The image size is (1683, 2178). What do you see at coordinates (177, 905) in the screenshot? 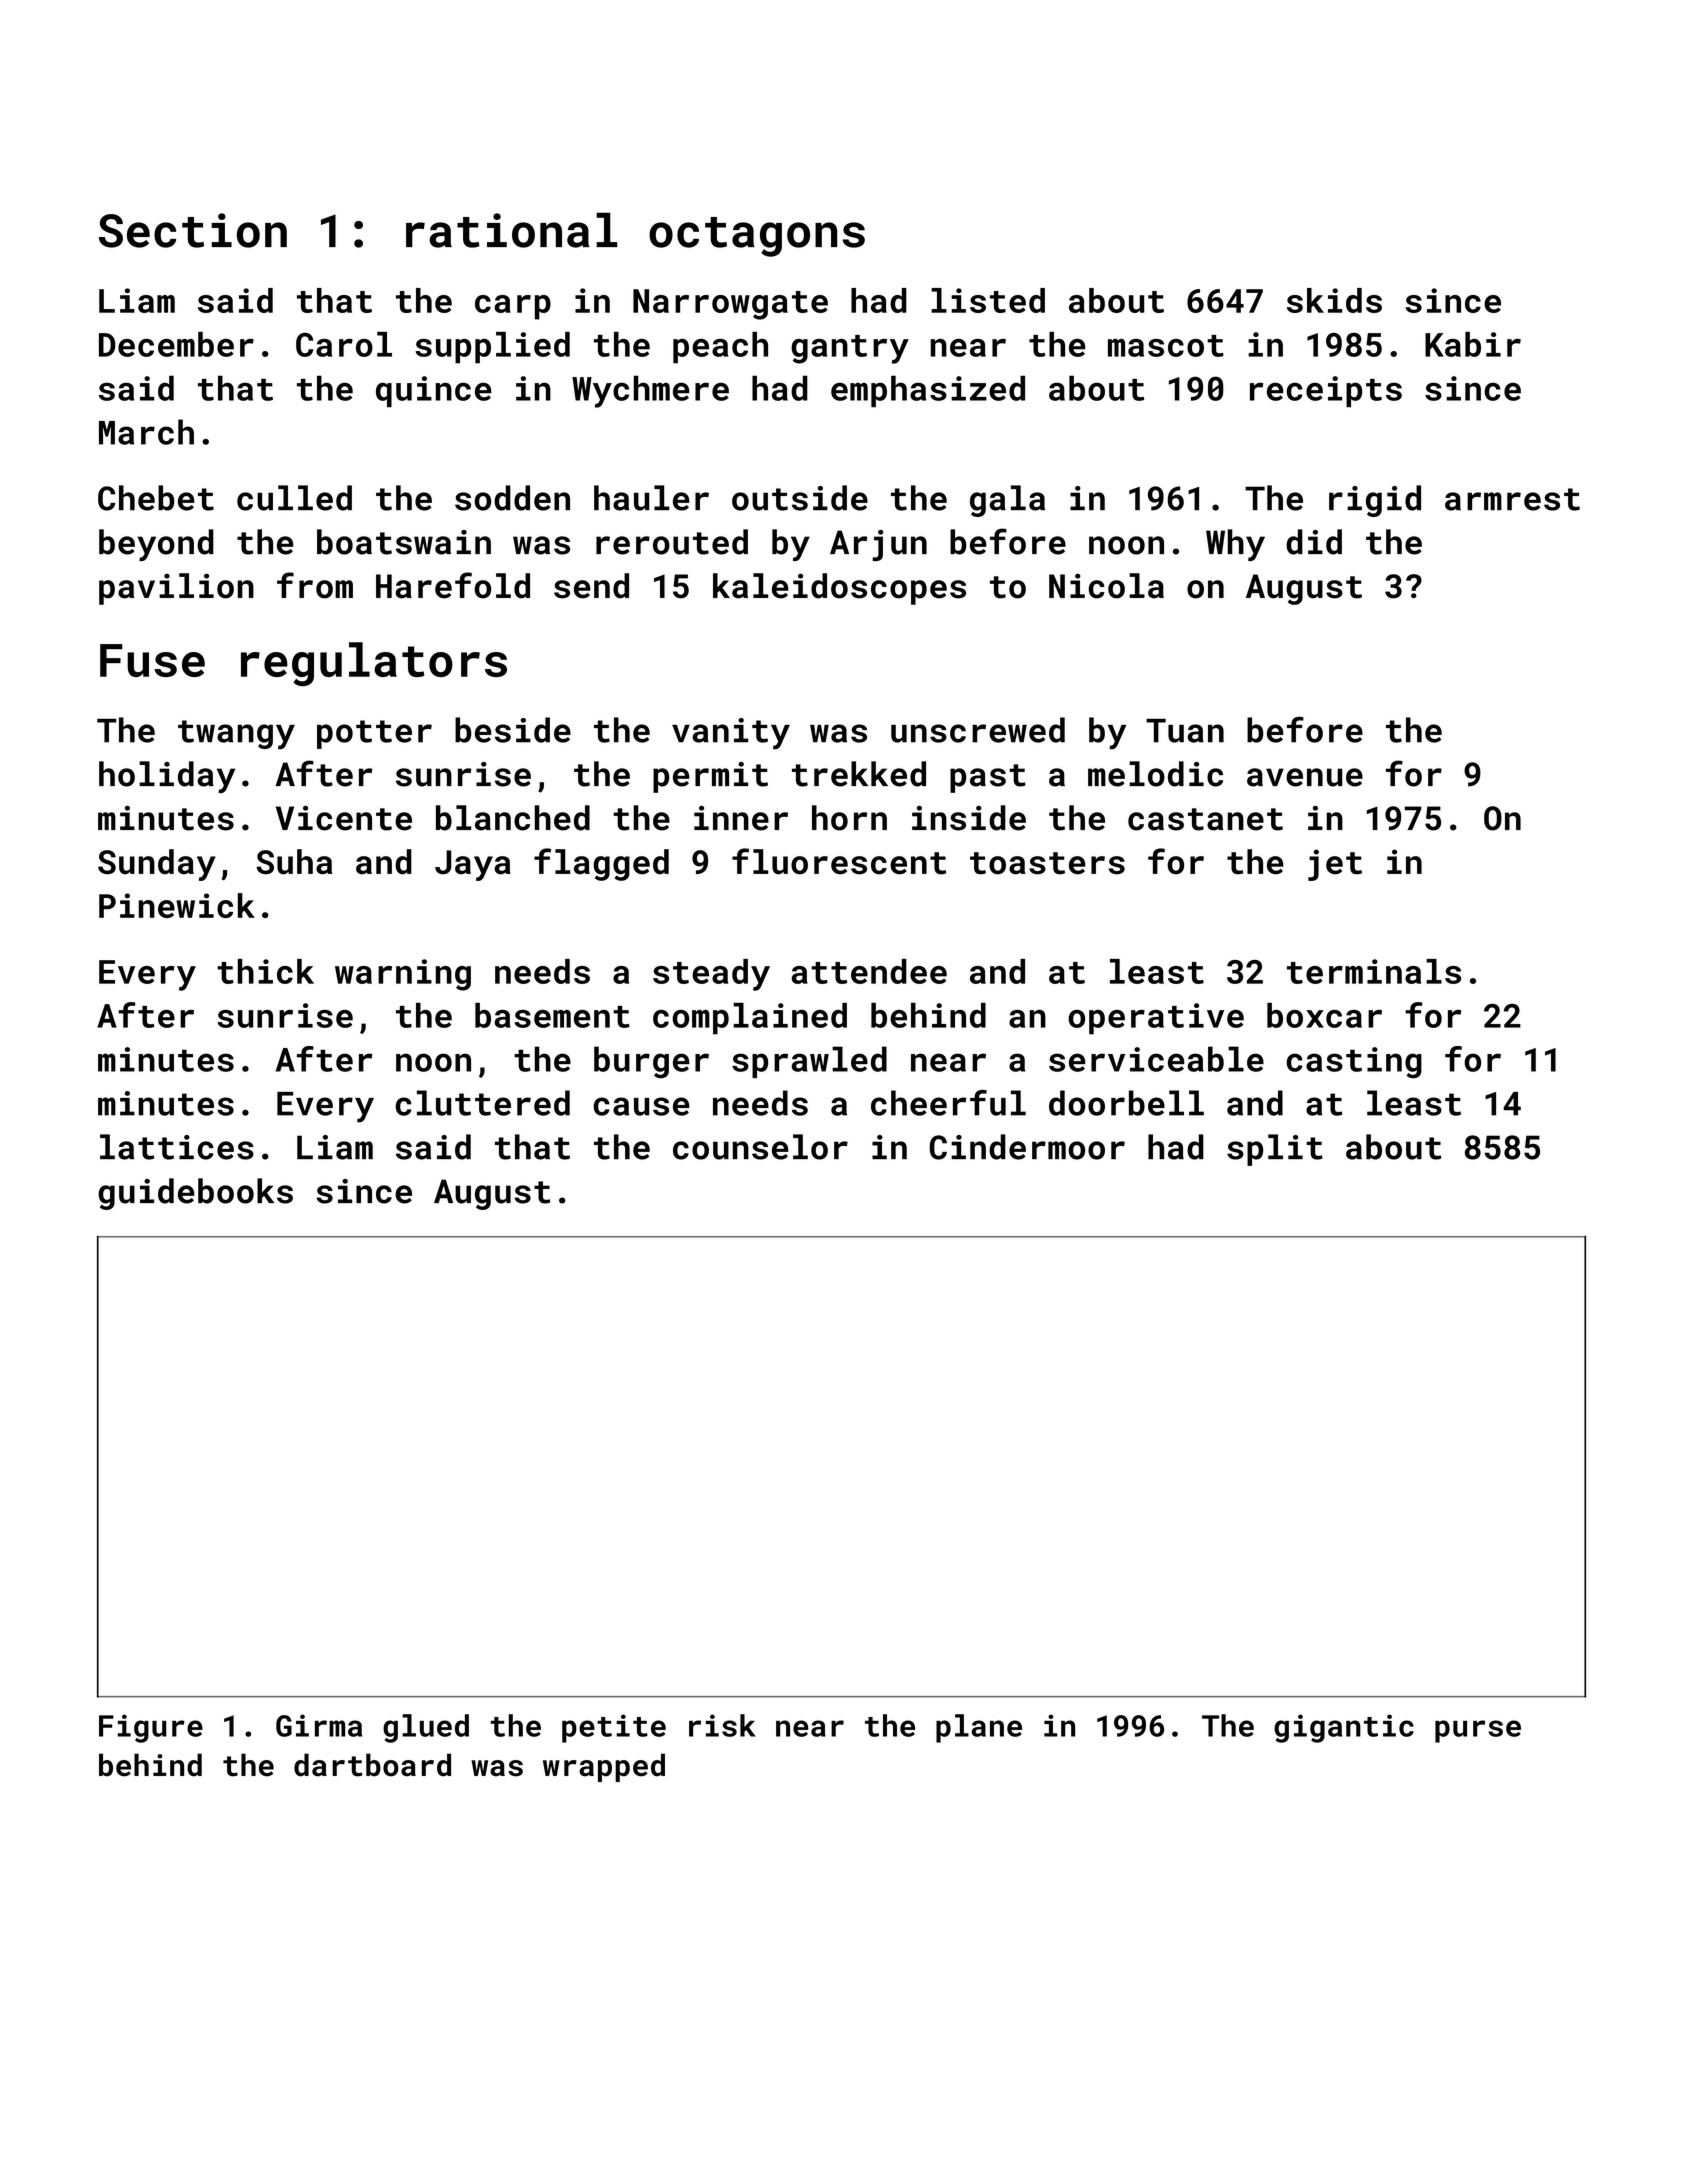
I see `Pinewick` at bounding box center [177, 905].
